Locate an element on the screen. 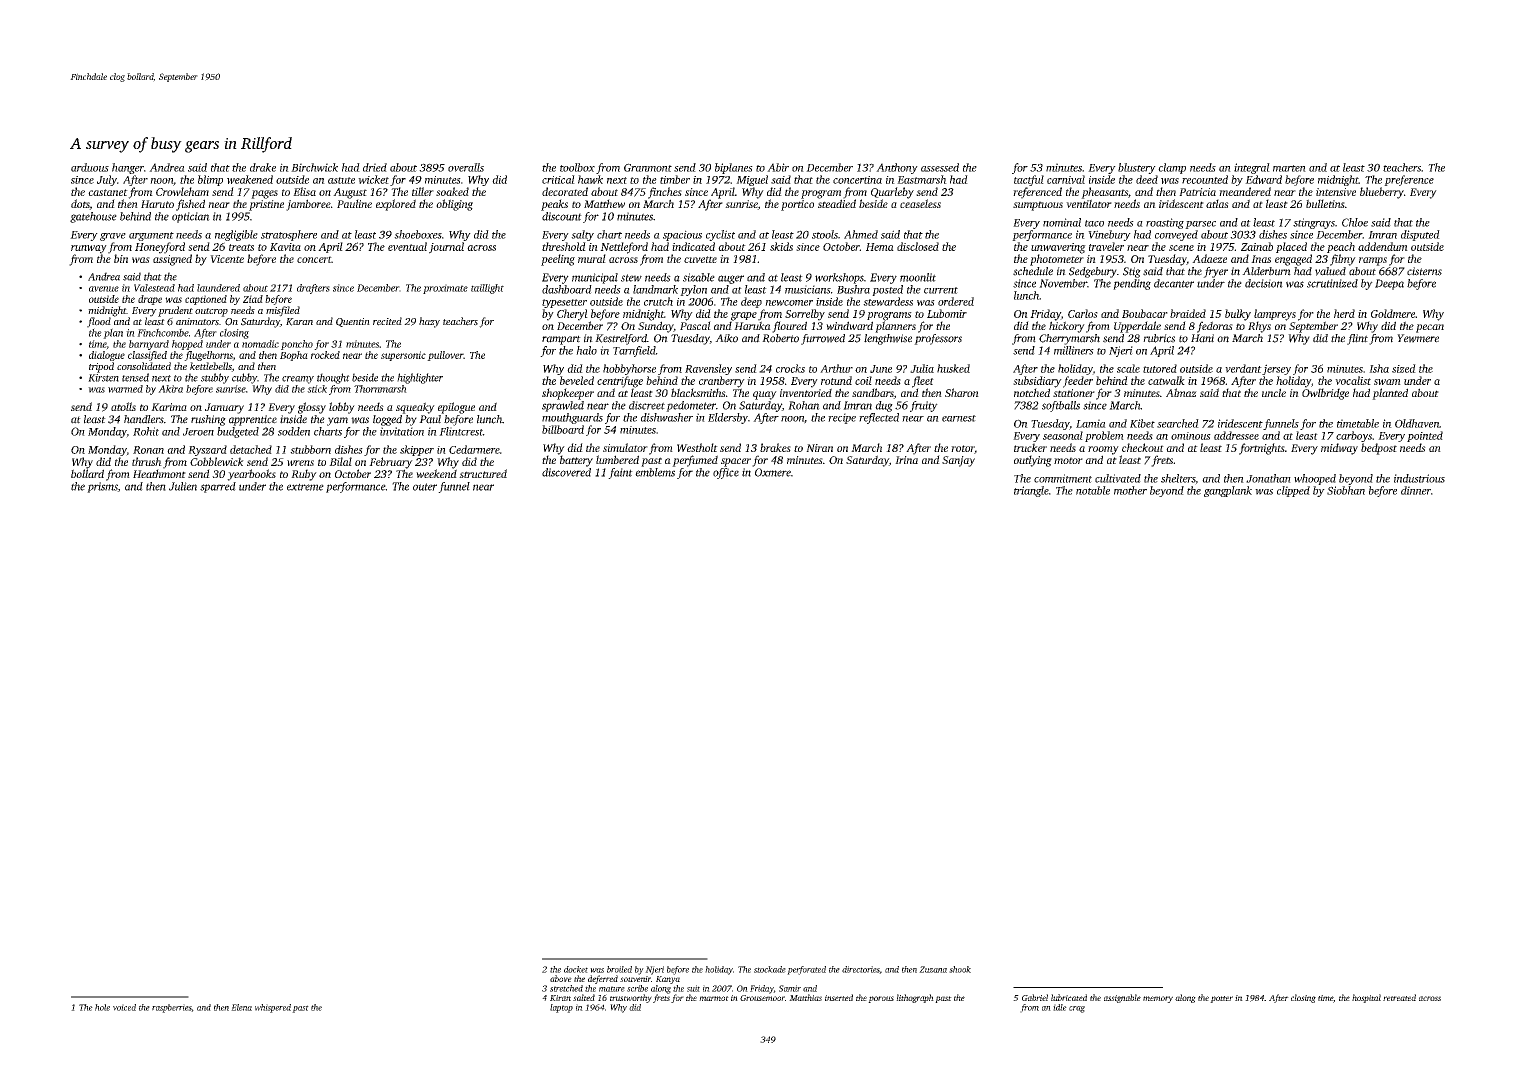 The height and width of the screenshot is (1075, 1521). cranberry is located at coordinates (722, 382).
